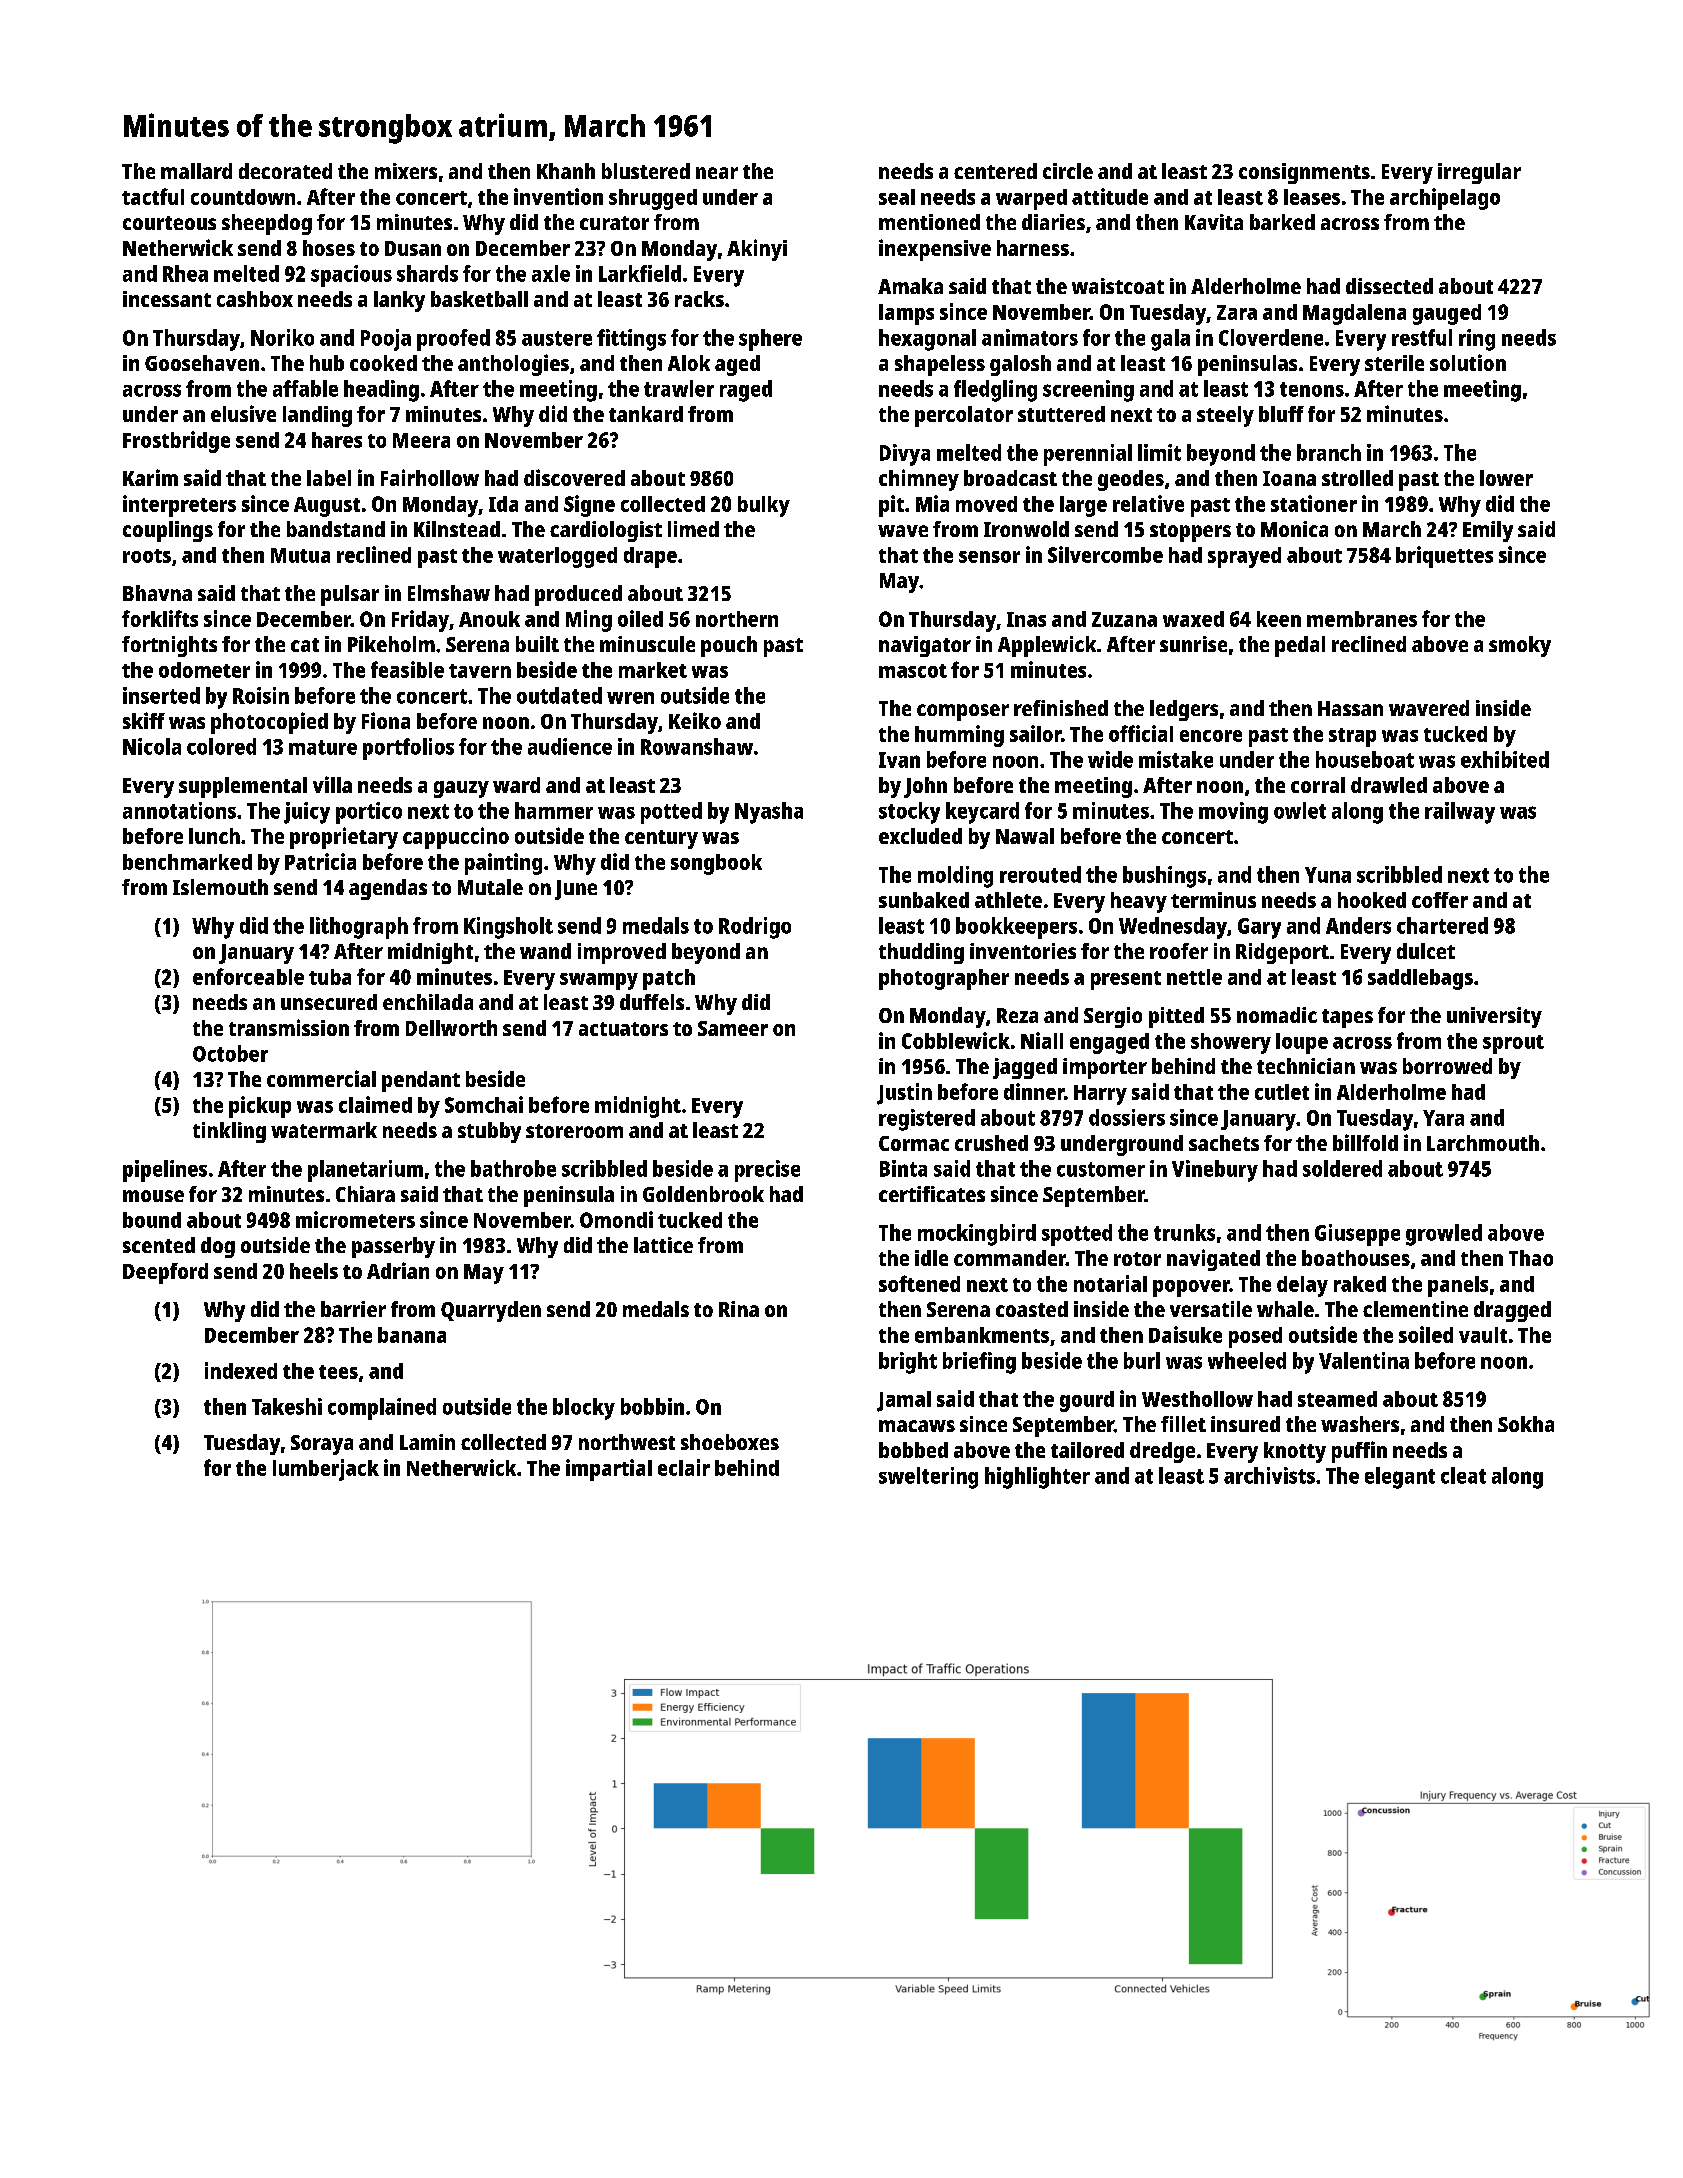 This page has width=1683, height=2178. Describe the element at coordinates (1304, 173) in the page. I see `consignments` at that location.
